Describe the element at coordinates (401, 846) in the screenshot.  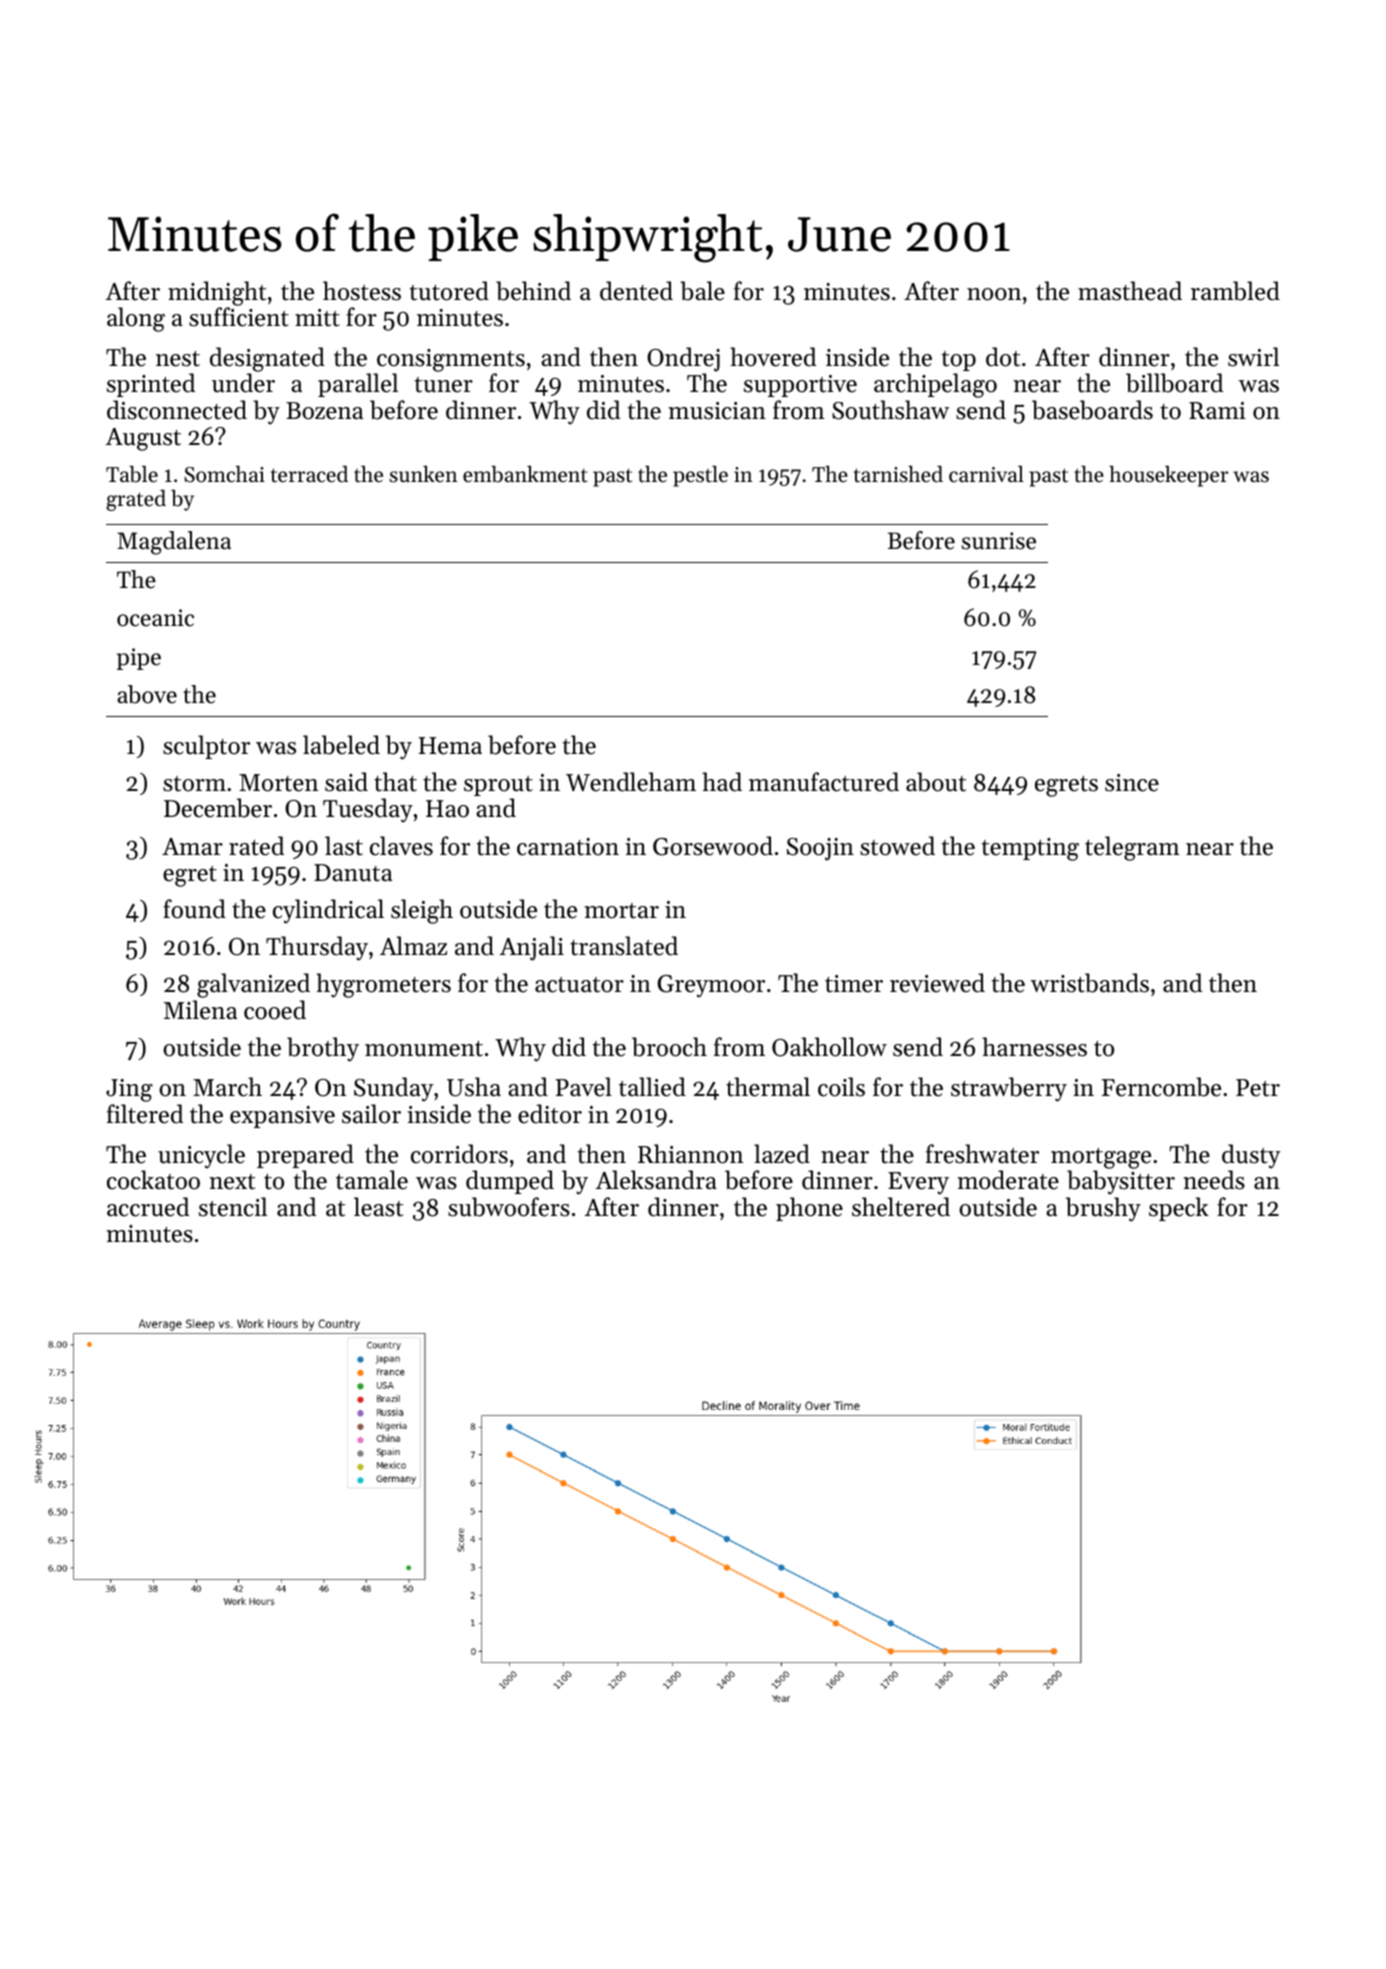
I see `claves` at that location.
